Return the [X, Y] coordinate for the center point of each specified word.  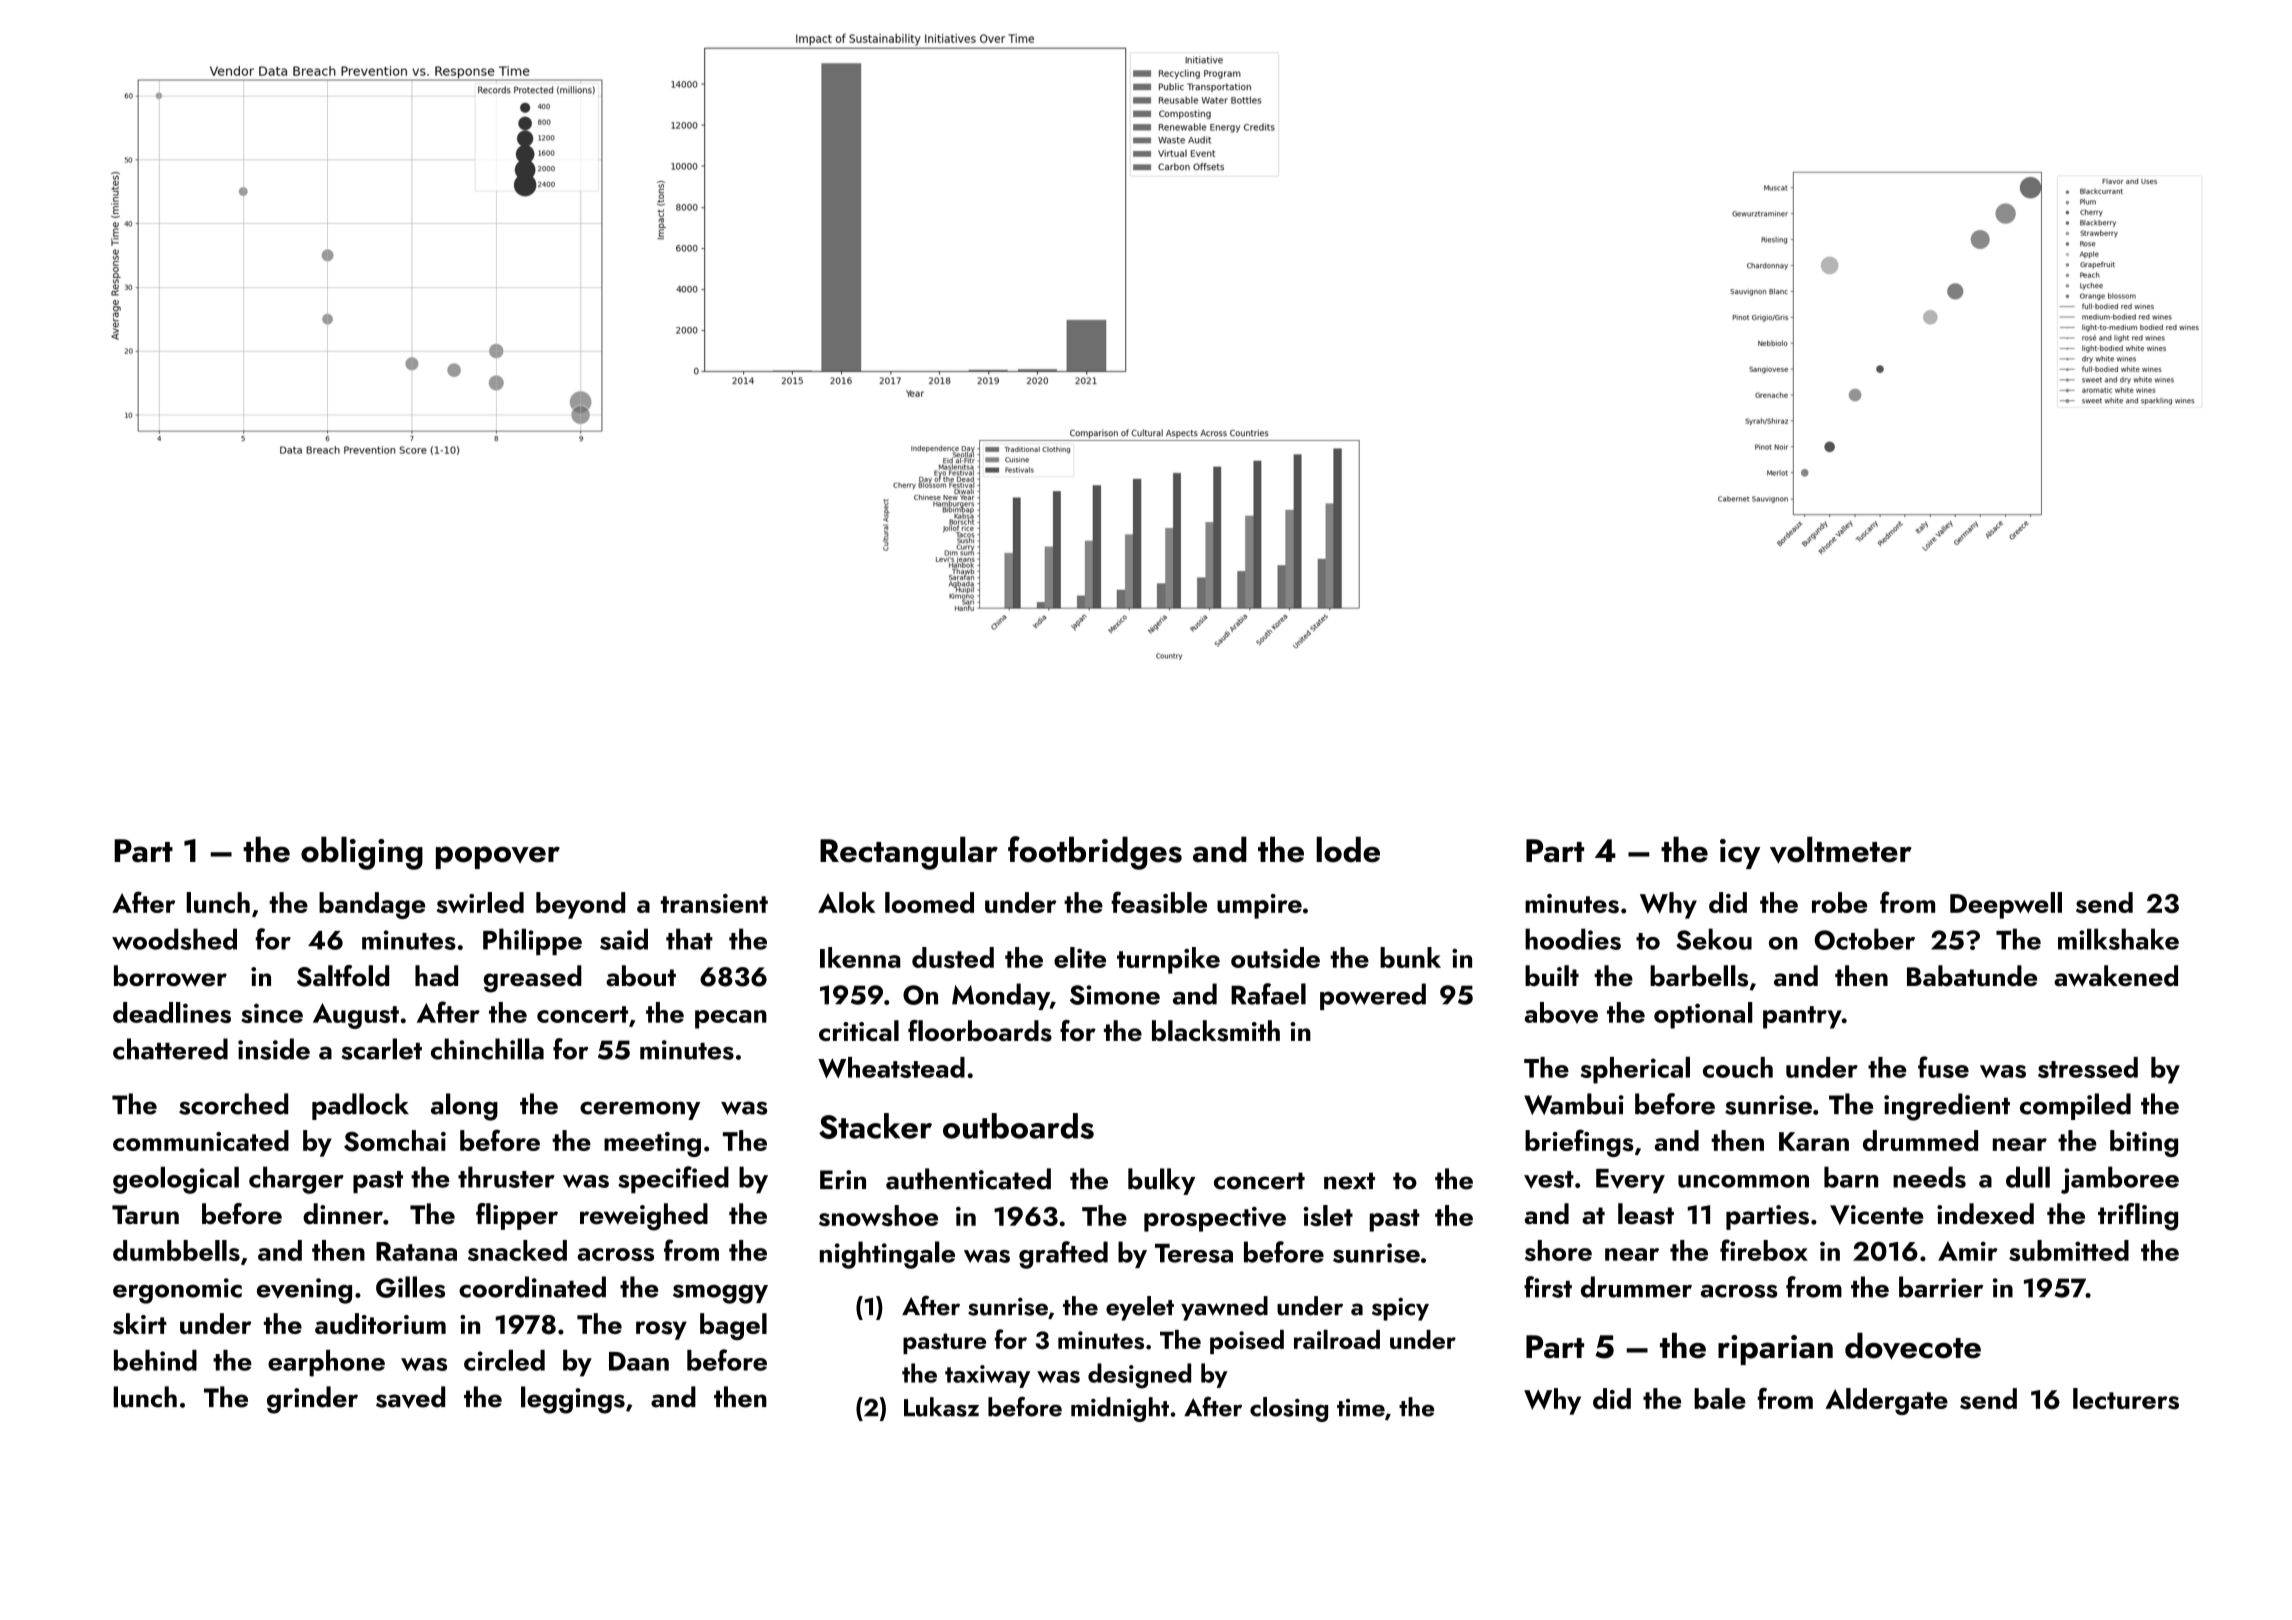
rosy [661, 1330]
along [464, 1107]
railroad [1337, 1339]
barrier [1941, 1287]
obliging [362, 853]
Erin [843, 1179]
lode [1348, 849]
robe [1839, 902]
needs [1929, 1177]
